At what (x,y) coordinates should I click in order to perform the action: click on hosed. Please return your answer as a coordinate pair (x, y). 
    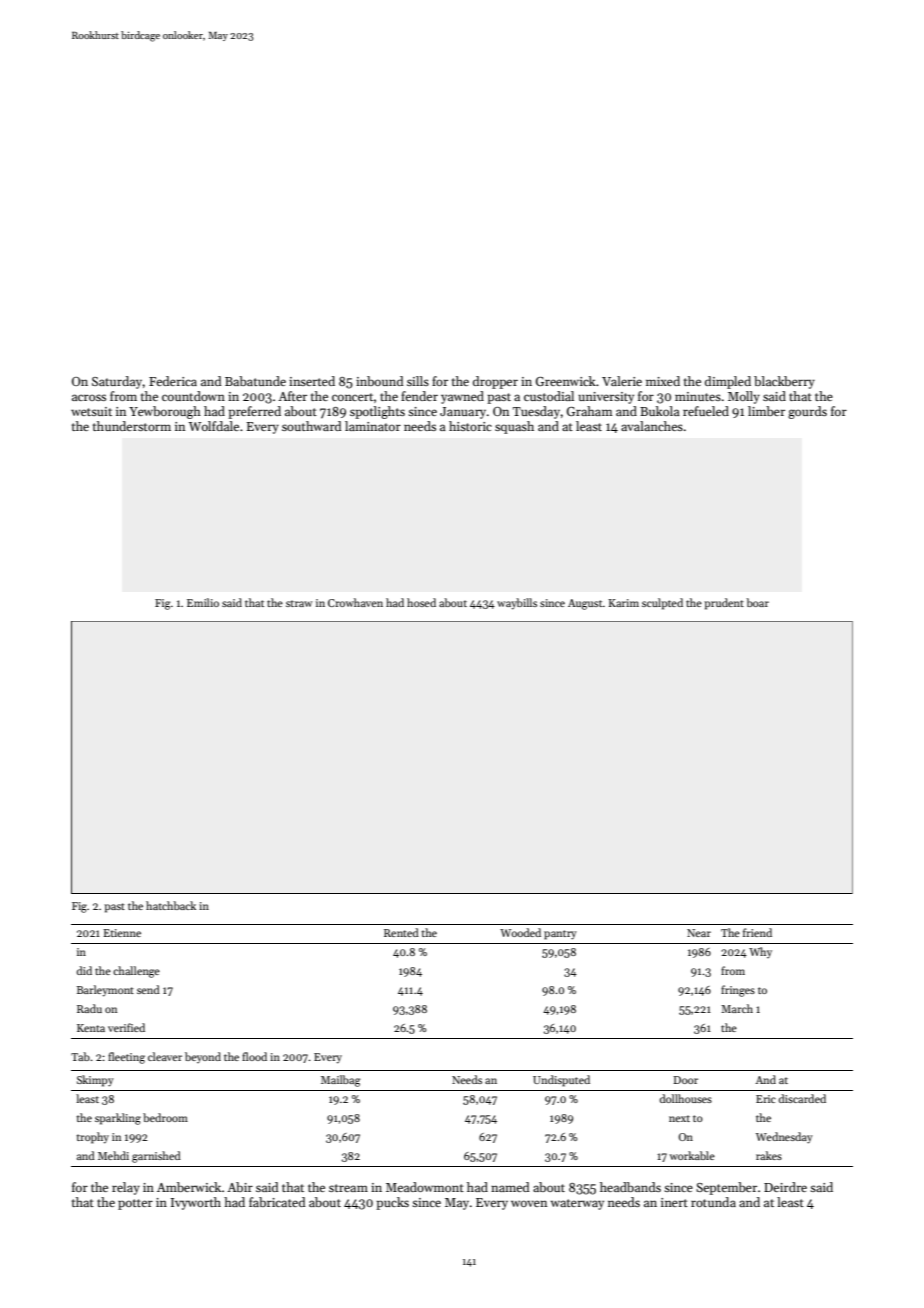
    Looking at the image, I should click on (421, 602).
